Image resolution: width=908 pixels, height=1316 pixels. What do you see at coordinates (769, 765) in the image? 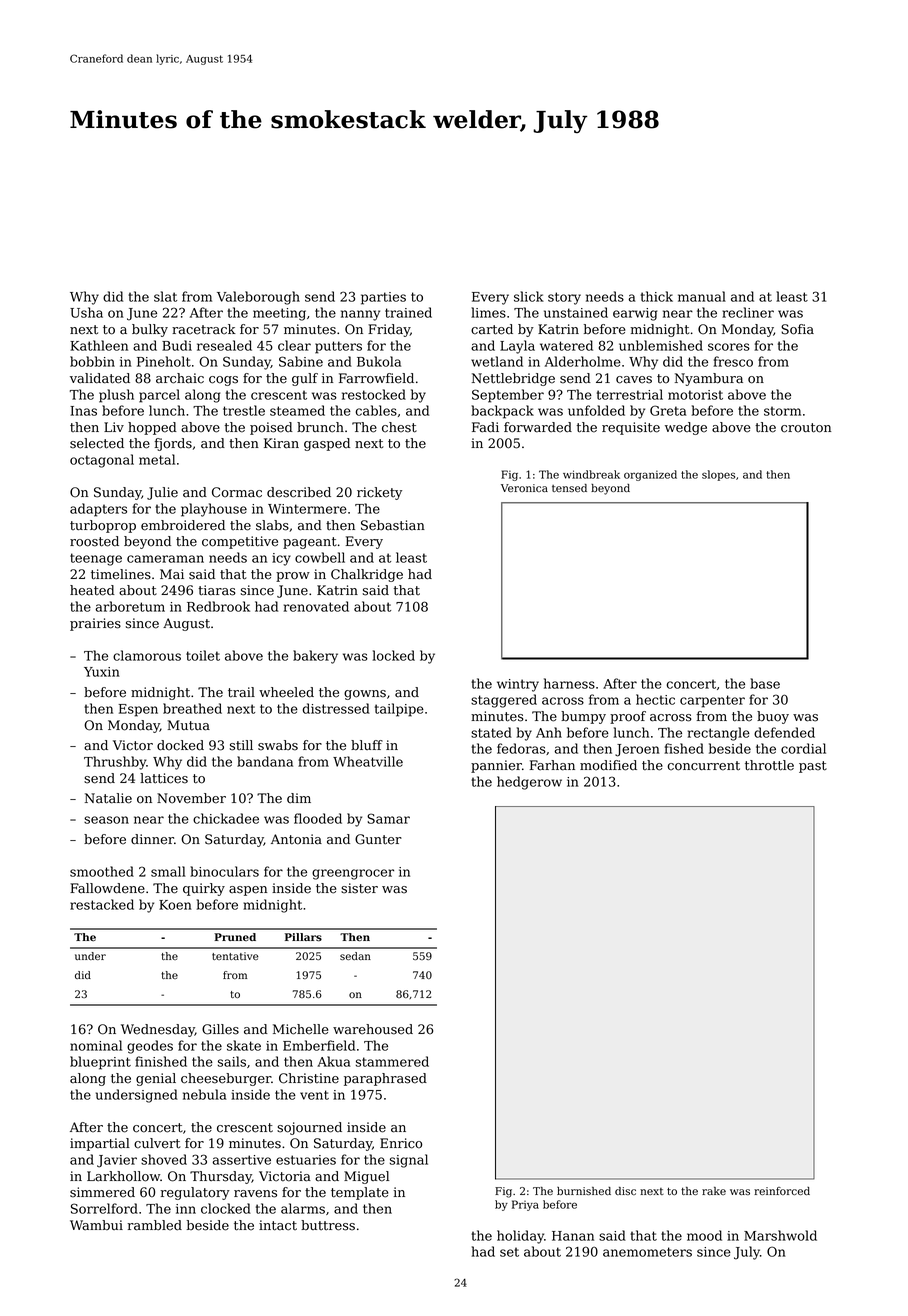
I see `throttle` at bounding box center [769, 765].
